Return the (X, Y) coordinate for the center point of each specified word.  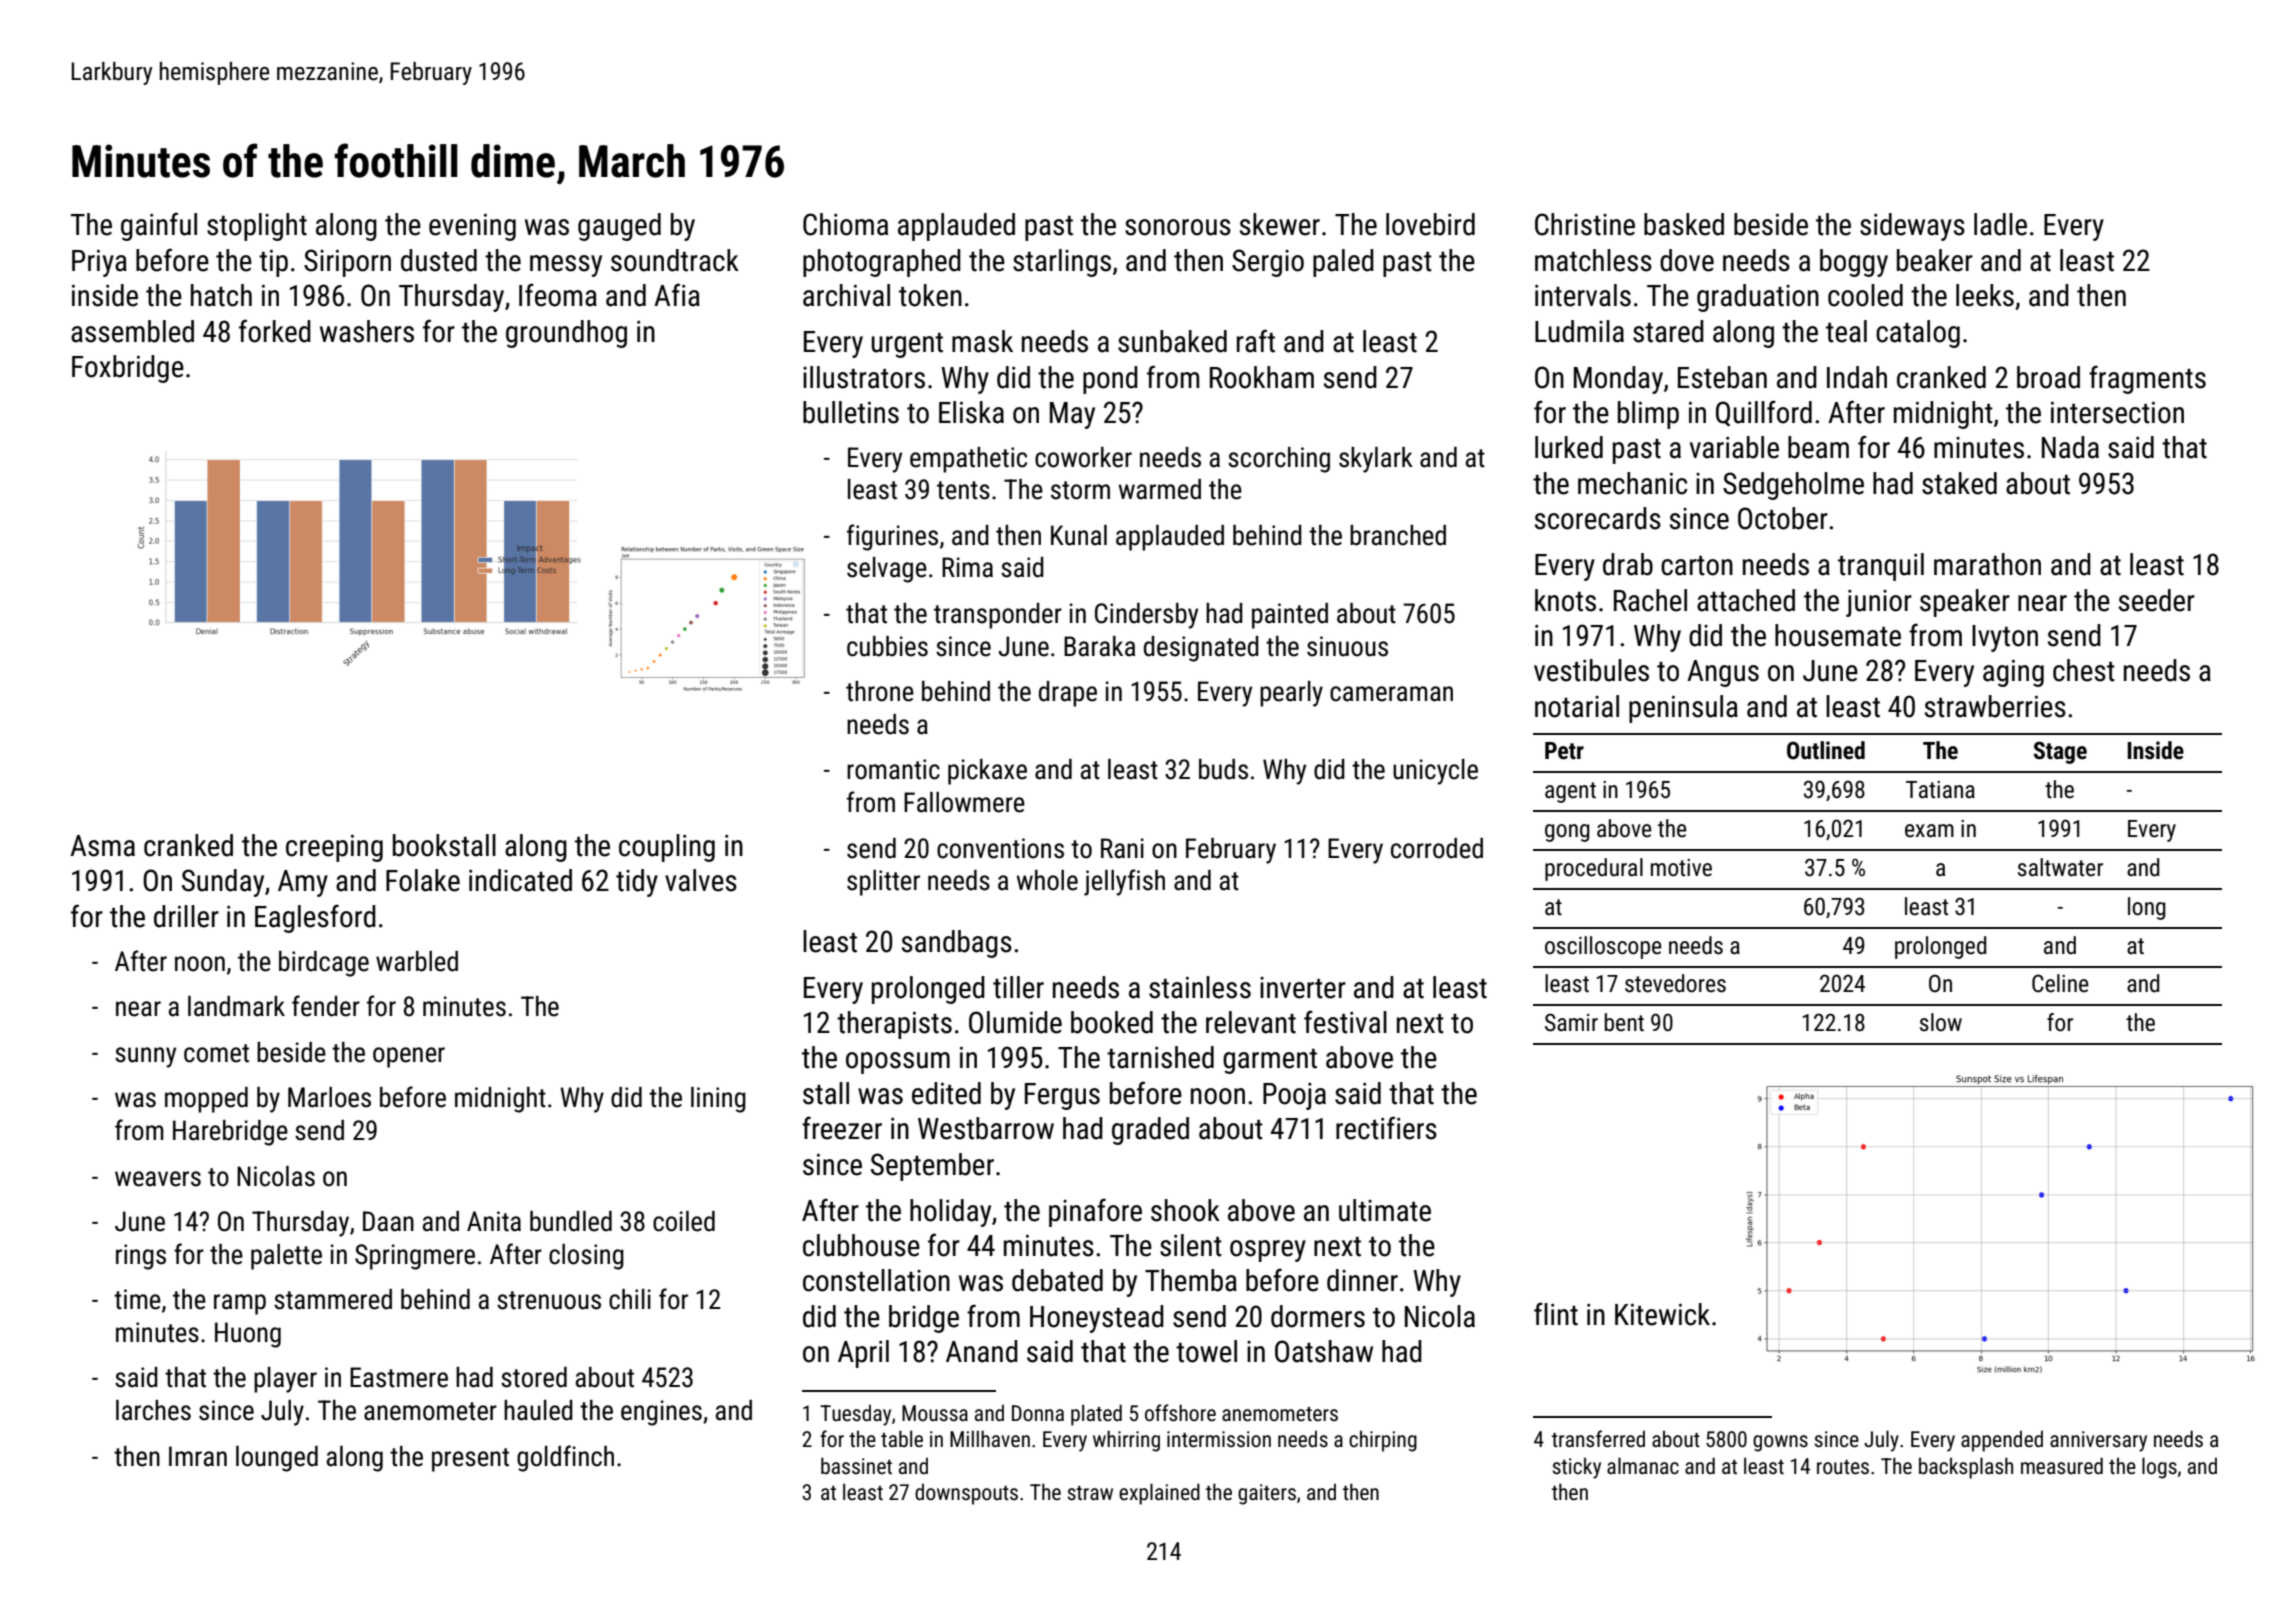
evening (472, 227)
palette (286, 1257)
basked (1684, 224)
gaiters (1267, 1494)
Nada (2070, 447)
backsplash (1966, 1468)
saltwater (2060, 867)
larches (153, 1410)
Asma (102, 846)
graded (1150, 1131)
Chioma (845, 224)
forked (275, 331)
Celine (2060, 983)
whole (1047, 880)
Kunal (1079, 535)
